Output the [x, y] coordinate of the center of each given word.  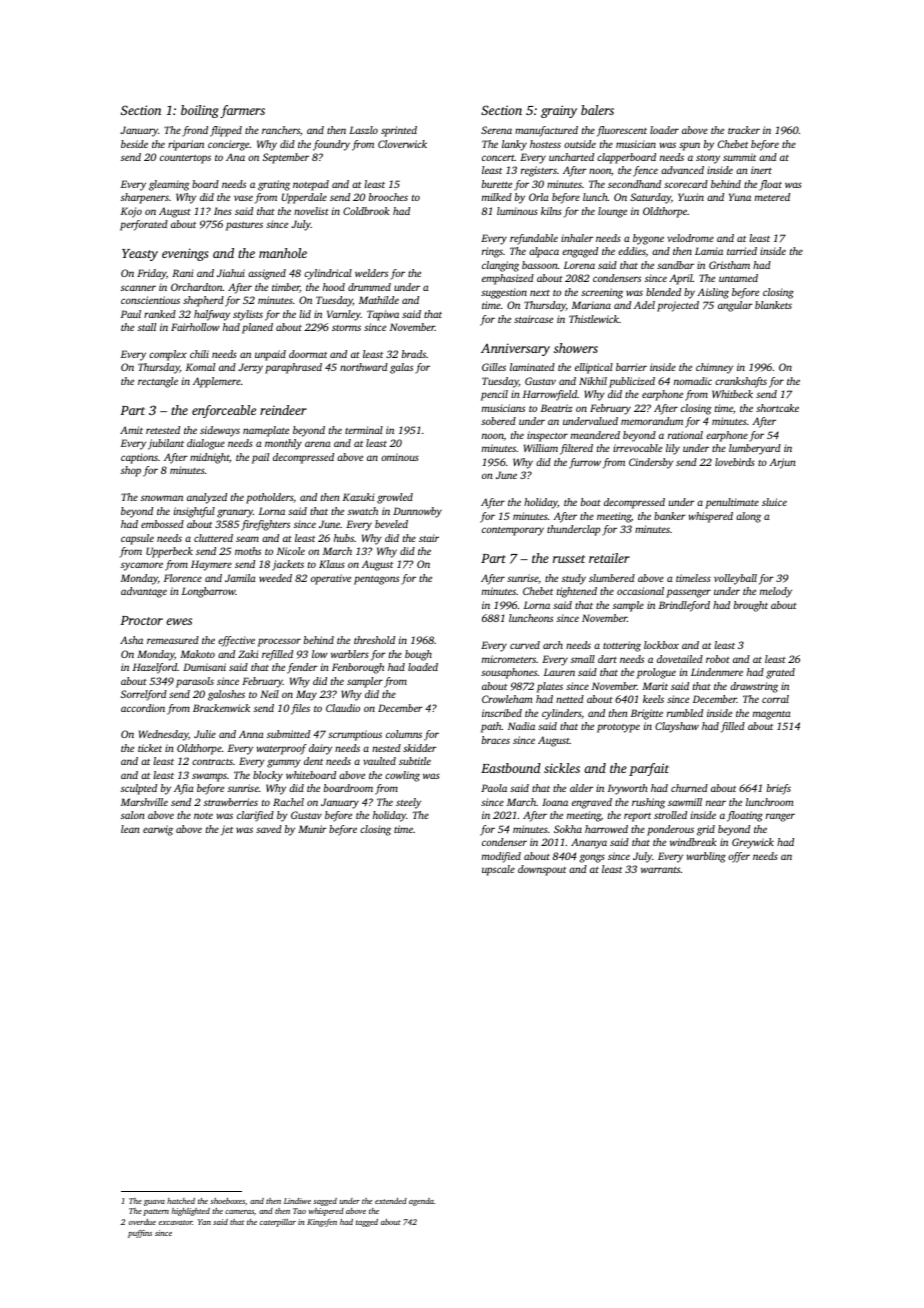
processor [279, 642]
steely [408, 803]
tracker [744, 130]
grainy [559, 111]
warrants [660, 870]
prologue [656, 673]
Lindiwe [297, 1201]
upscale [498, 870]
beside [134, 144]
